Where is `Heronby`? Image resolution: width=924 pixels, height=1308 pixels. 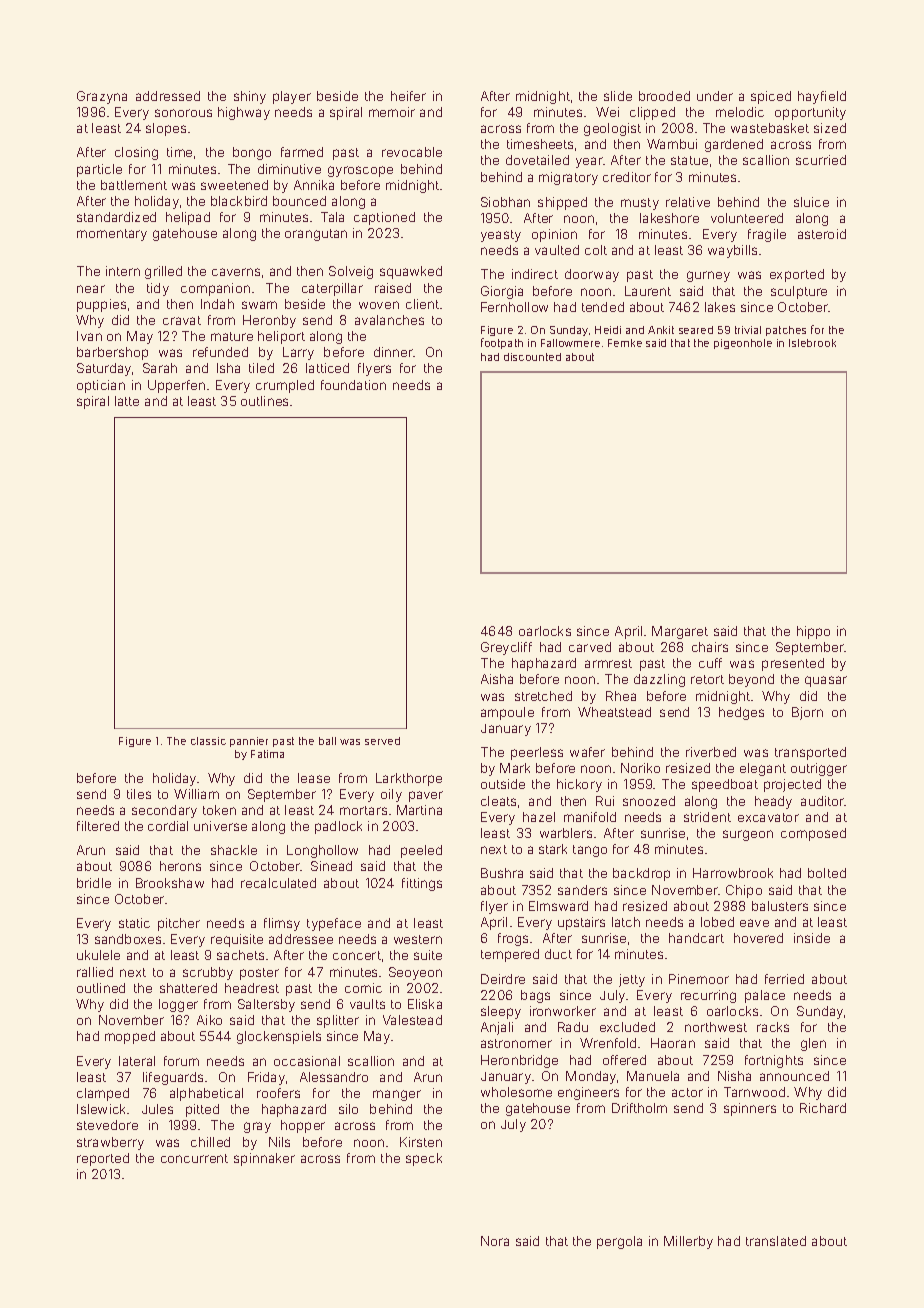
Heronby is located at coordinates (269, 321).
